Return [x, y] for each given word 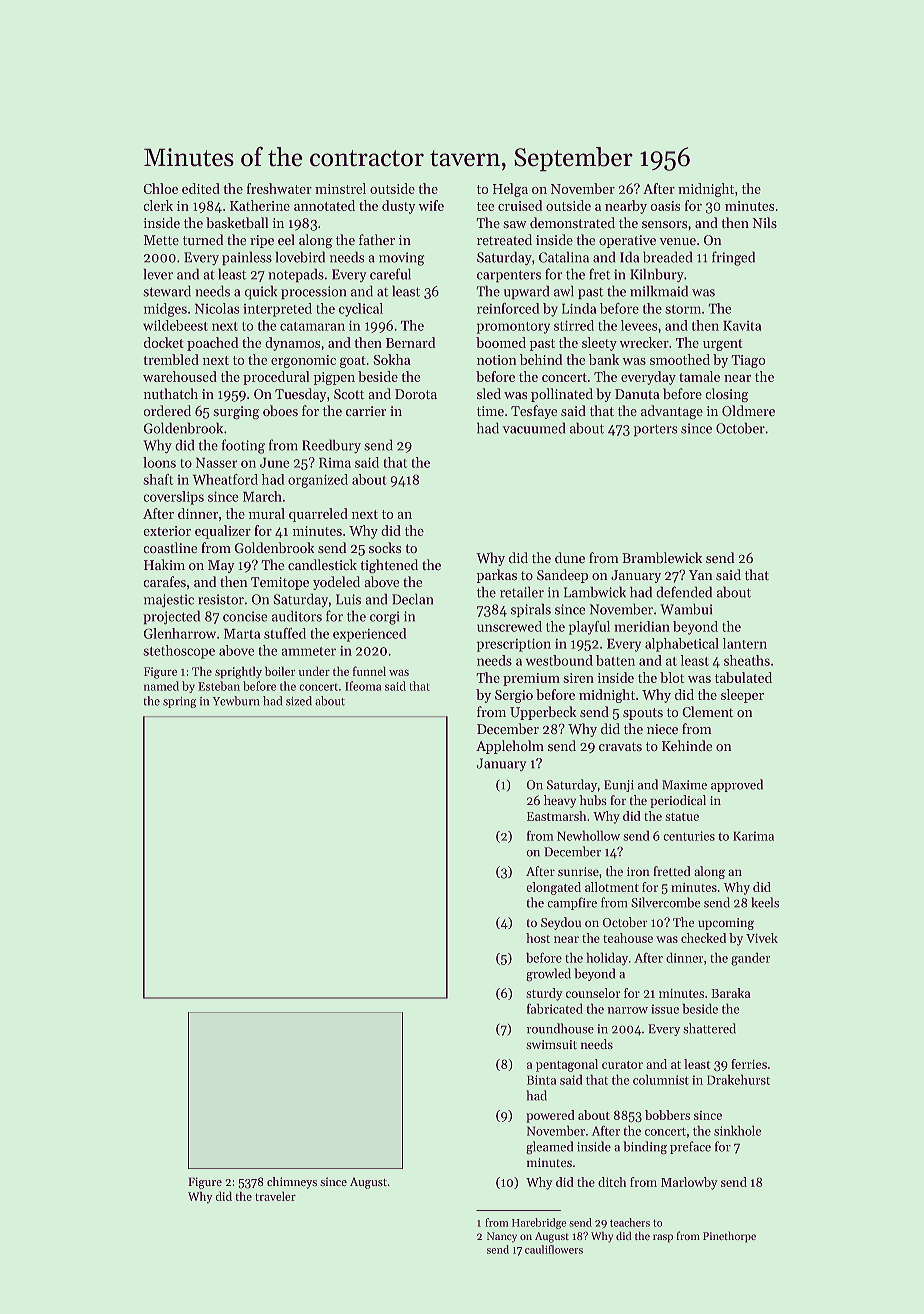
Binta [541, 1080]
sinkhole [737, 1131]
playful [589, 628]
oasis [665, 206]
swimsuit [552, 1044]
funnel [369, 671]
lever [158, 274]
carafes [165, 581]
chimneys [292, 1183]
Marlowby [689, 1183]
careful [390, 274]
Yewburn [236, 701]
